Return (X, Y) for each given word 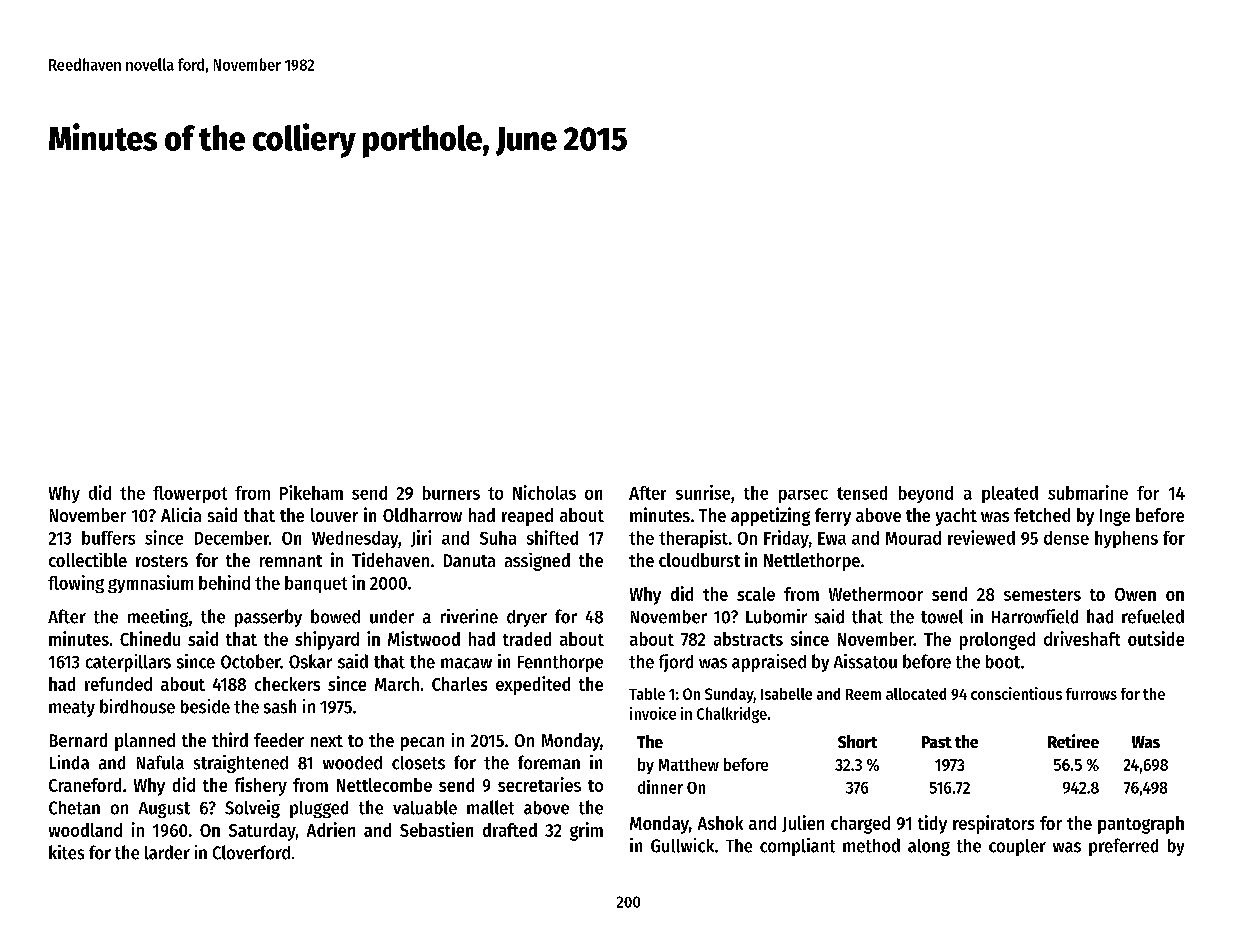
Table (647, 694)
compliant (797, 847)
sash (280, 706)
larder (167, 852)
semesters (1042, 595)
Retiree (1073, 741)
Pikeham (311, 492)
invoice (653, 713)
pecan (422, 744)
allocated (916, 694)
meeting (158, 618)
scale (756, 594)
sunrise (703, 492)
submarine (1088, 492)
